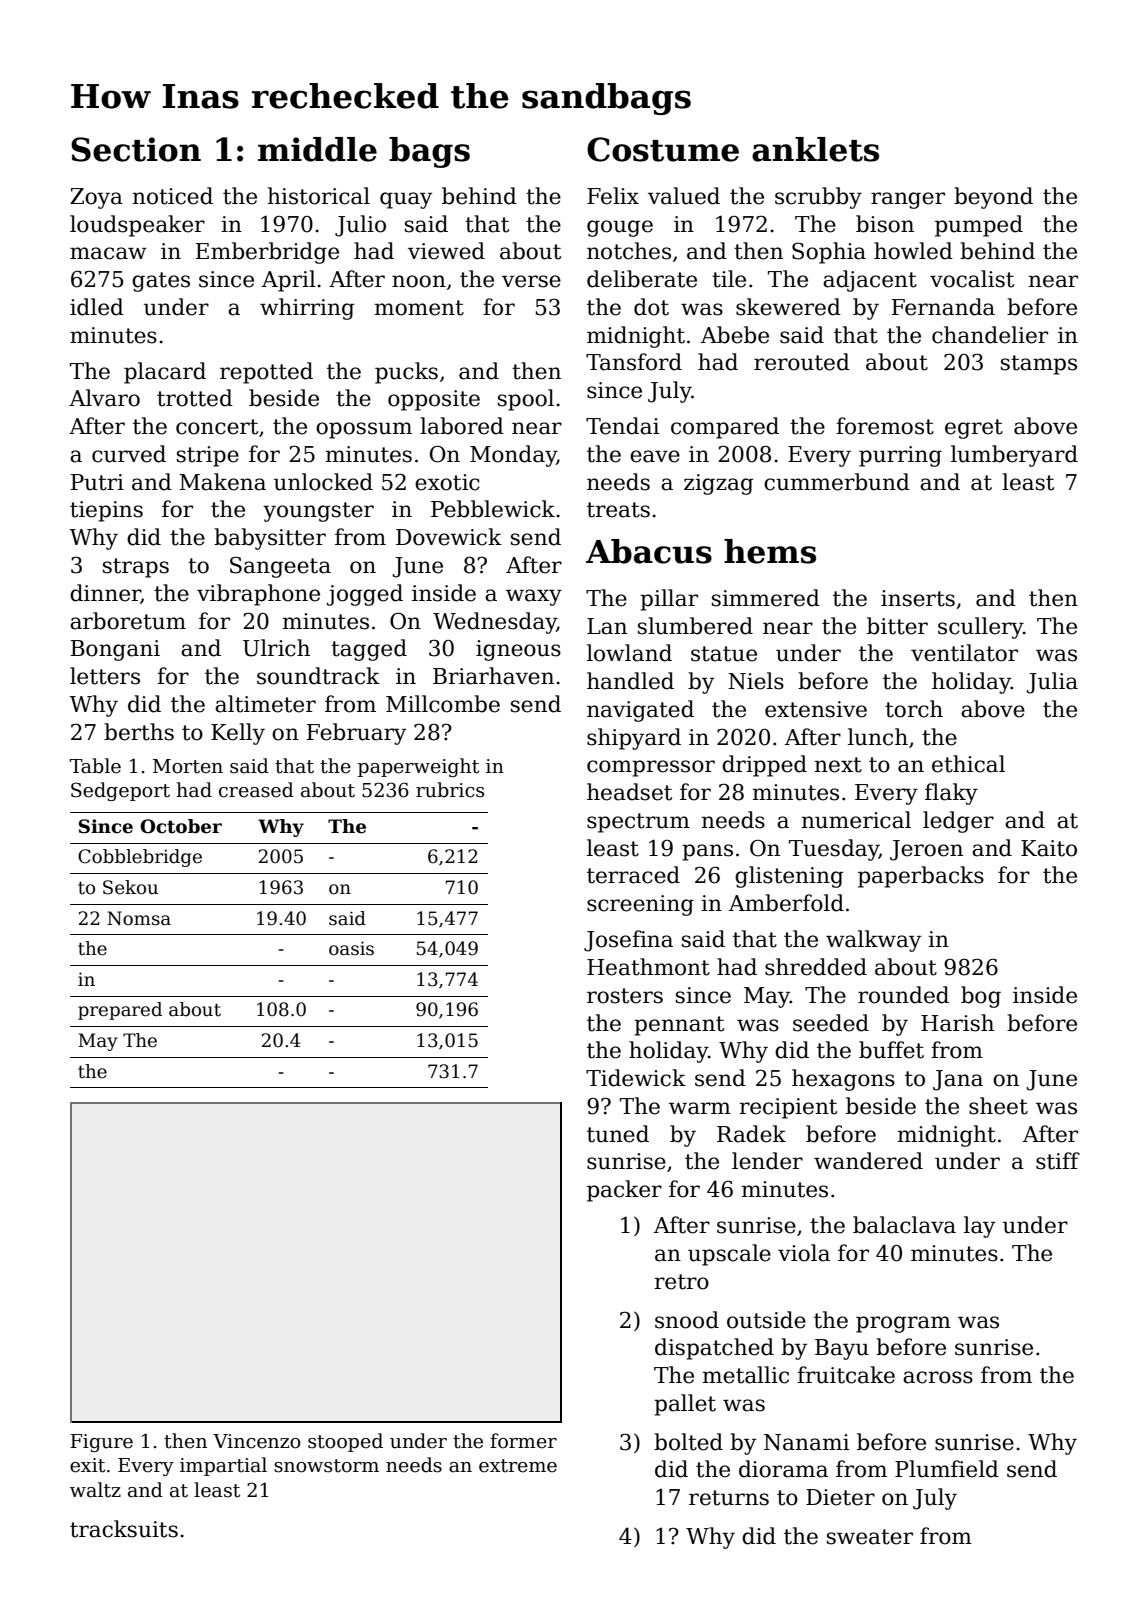 This screenshot has width=1148, height=1623. What do you see at coordinates (101, 1443) in the screenshot?
I see `Figure` at bounding box center [101, 1443].
